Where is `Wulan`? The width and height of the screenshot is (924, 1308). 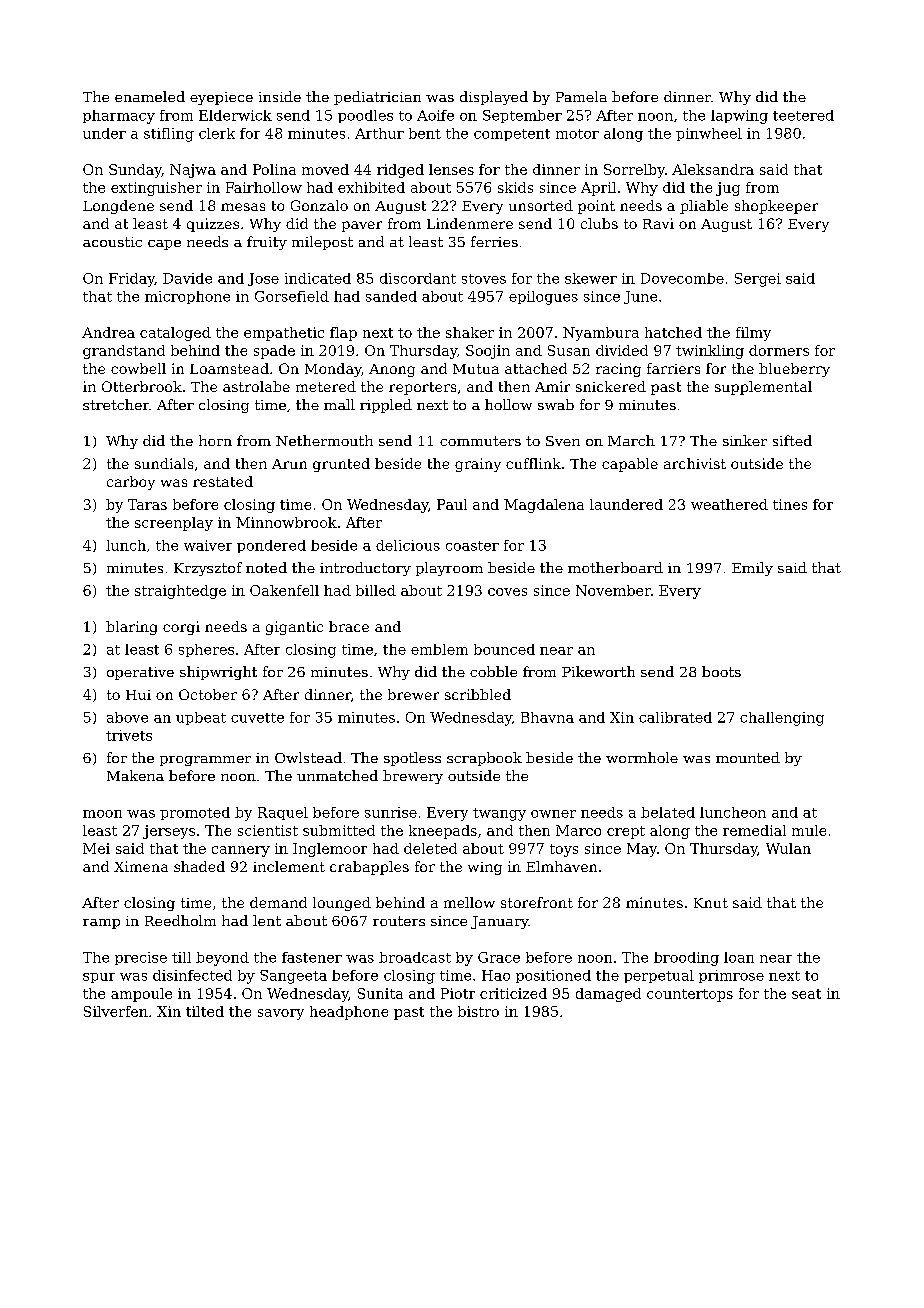
Wulan is located at coordinates (788, 848).
